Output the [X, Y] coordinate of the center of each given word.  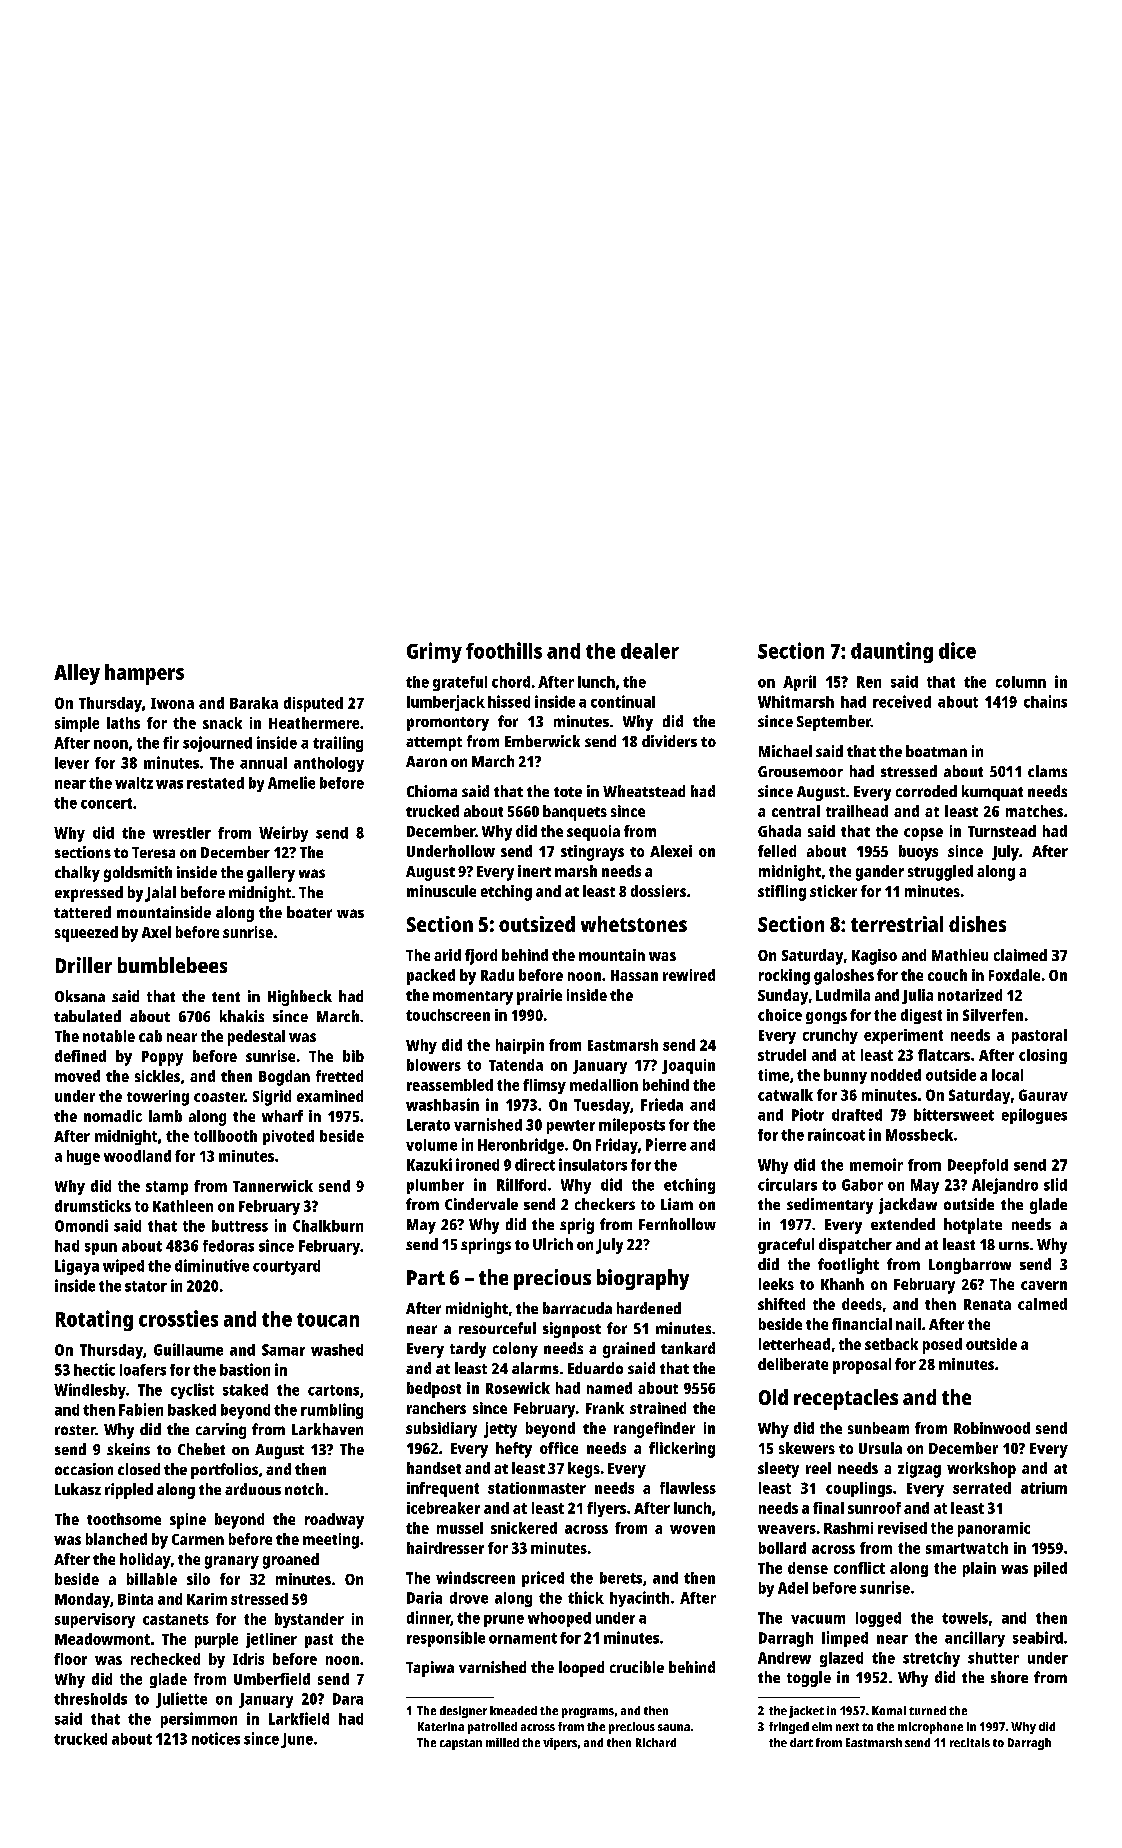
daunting [892, 652]
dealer [650, 651]
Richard [656, 1742]
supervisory [95, 1620]
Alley [77, 674]
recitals [970, 1742]
